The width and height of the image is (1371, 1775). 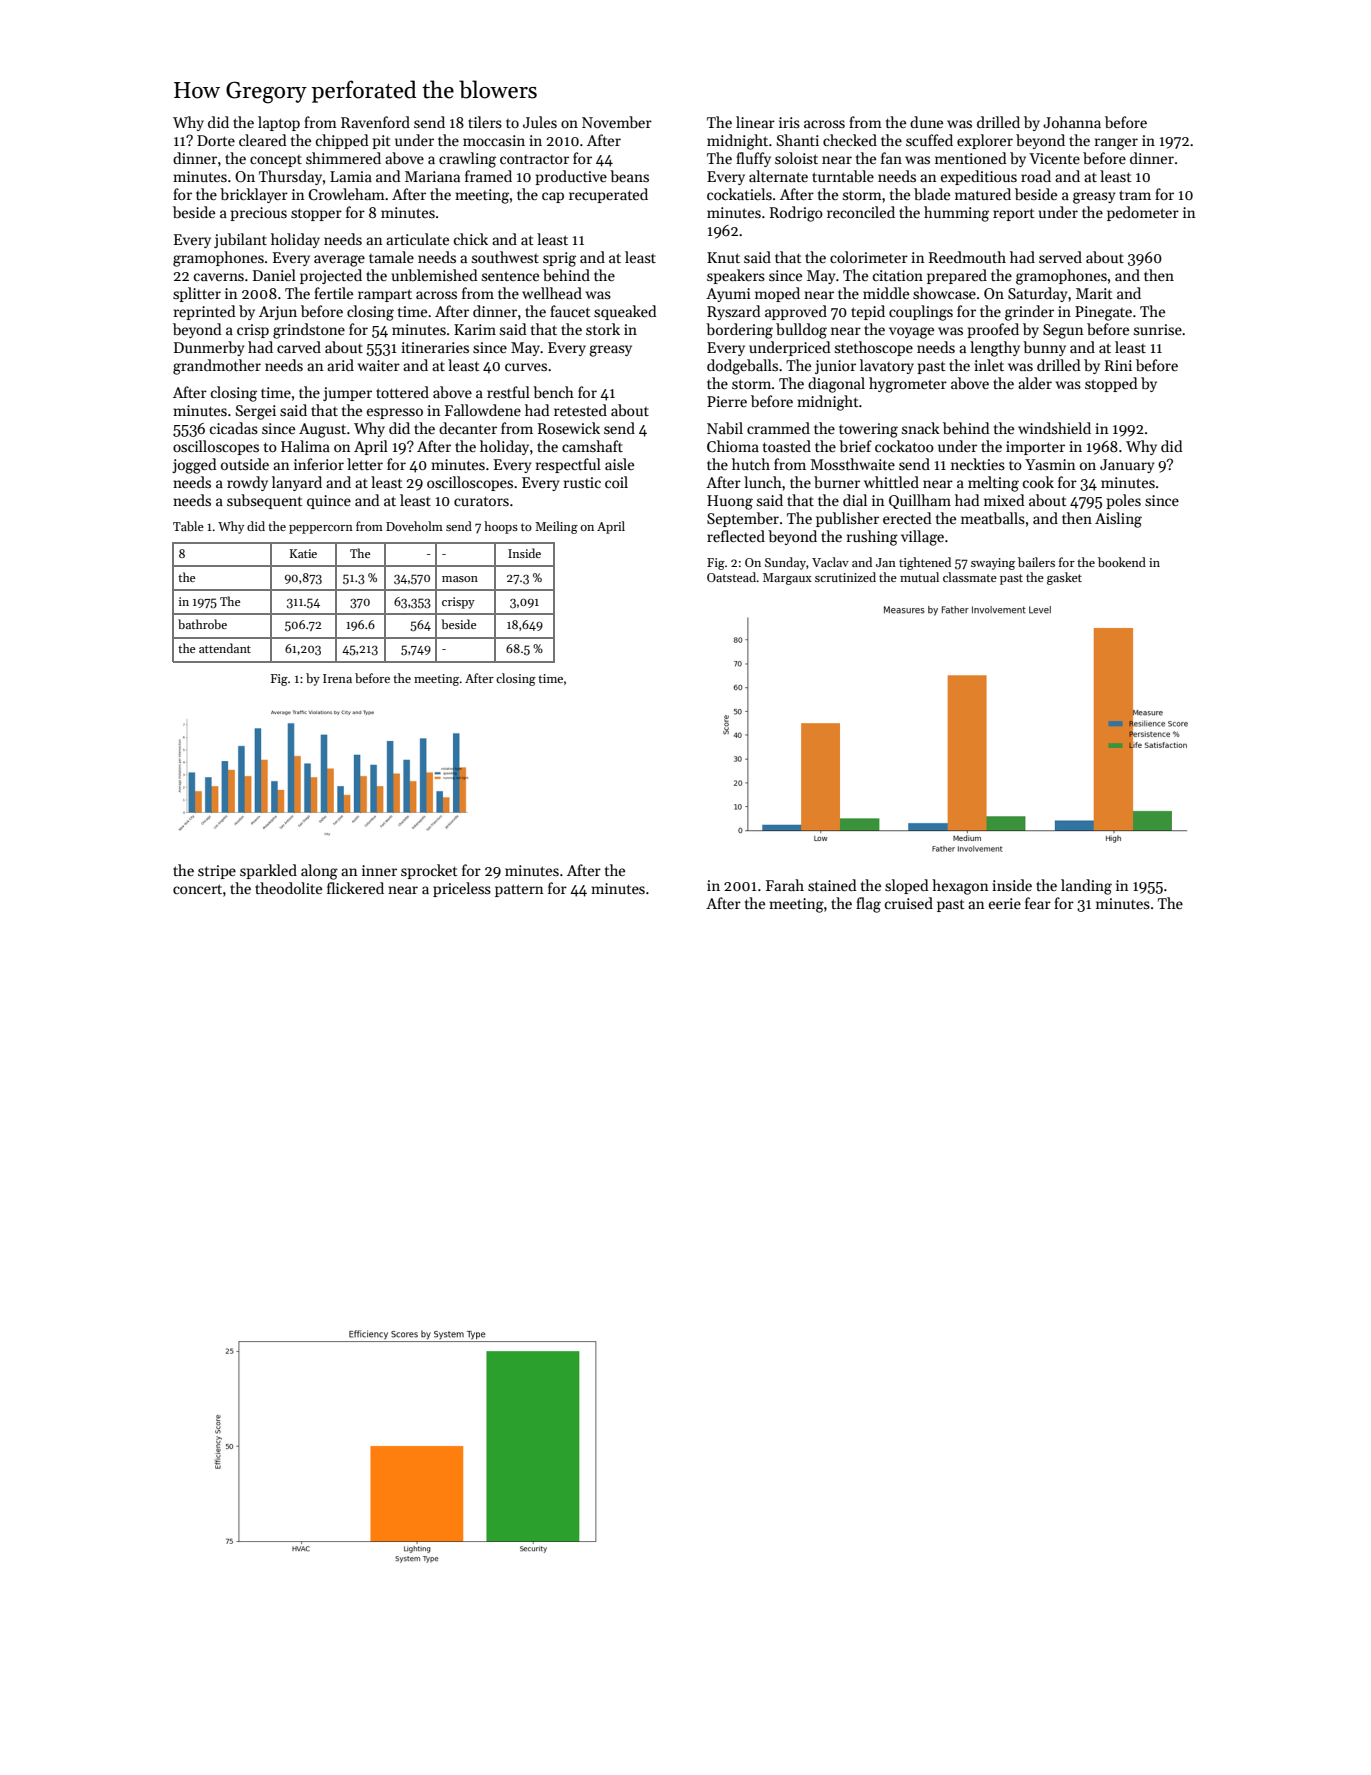 What do you see at coordinates (329, 502) in the image?
I see `quince` at bounding box center [329, 502].
